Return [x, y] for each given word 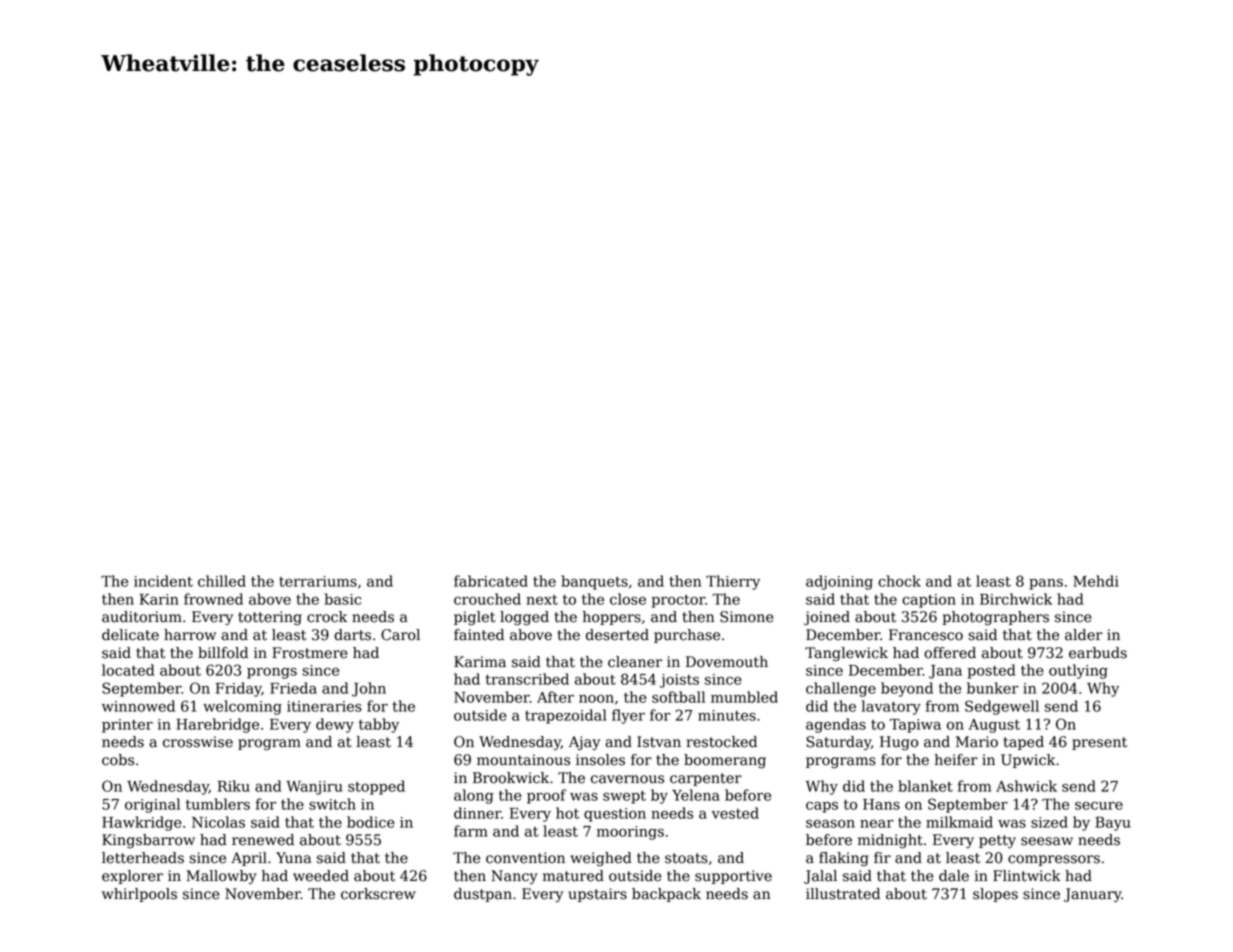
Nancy [514, 877]
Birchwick [1016, 599]
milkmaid [959, 822]
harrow [190, 635]
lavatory [891, 707]
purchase [687, 636]
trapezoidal [566, 716]
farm [471, 831]
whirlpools [139, 895]
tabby [379, 725]
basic [343, 599]
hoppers [612, 618]
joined [827, 618]
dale [954, 876]
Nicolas [218, 822]
